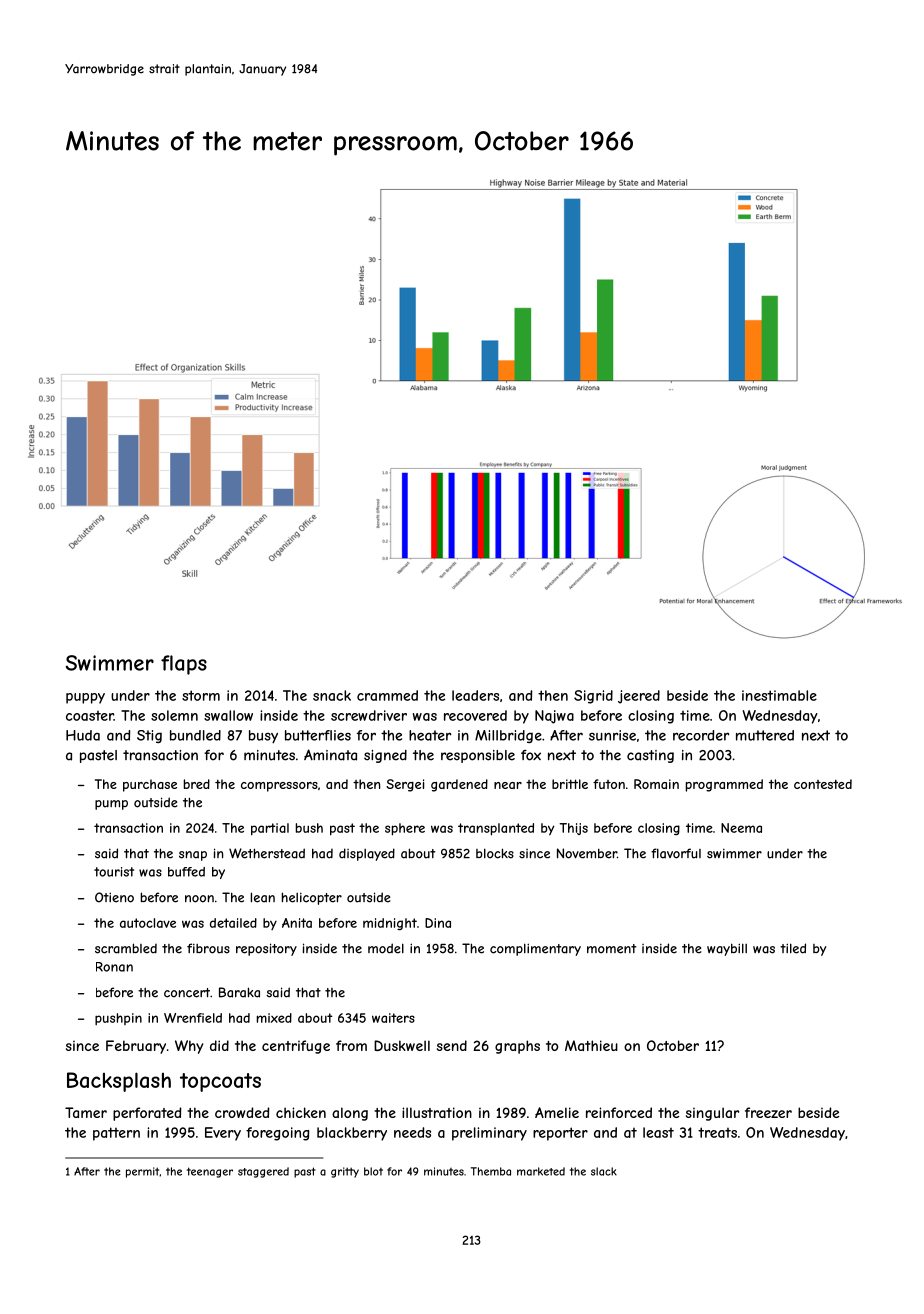 This screenshot has width=924, height=1314. What do you see at coordinates (475, 695) in the screenshot?
I see `leaders` at bounding box center [475, 695].
